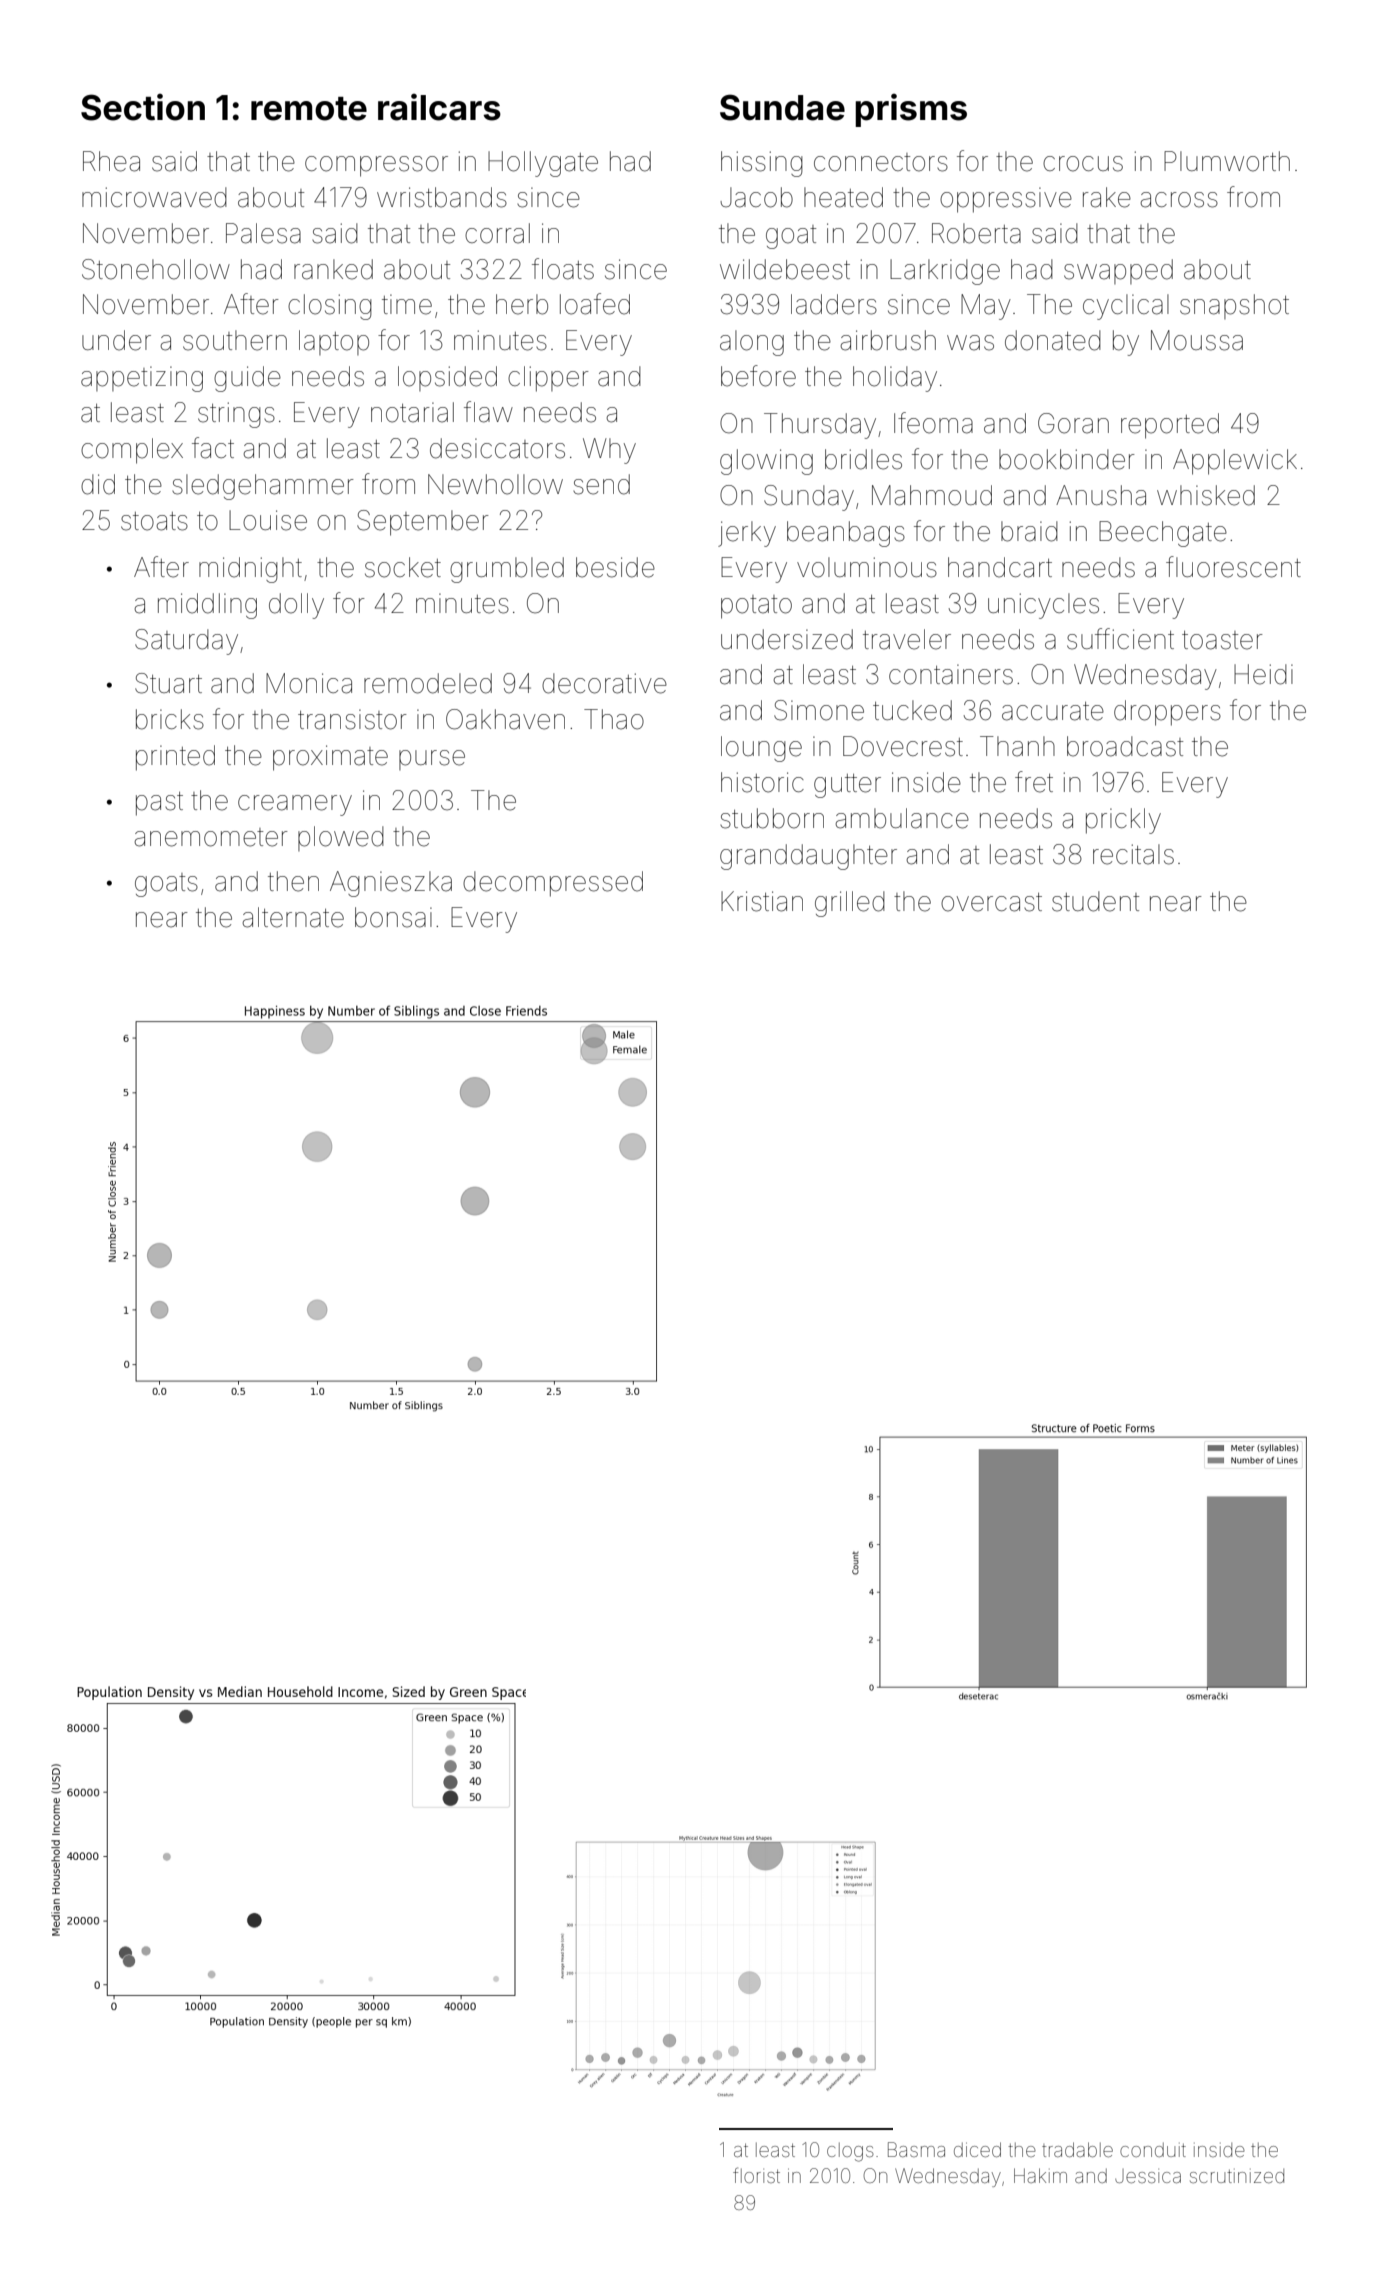 The image size is (1388, 2286). What do you see at coordinates (846, 534) in the screenshot?
I see `beanbags` at bounding box center [846, 534].
